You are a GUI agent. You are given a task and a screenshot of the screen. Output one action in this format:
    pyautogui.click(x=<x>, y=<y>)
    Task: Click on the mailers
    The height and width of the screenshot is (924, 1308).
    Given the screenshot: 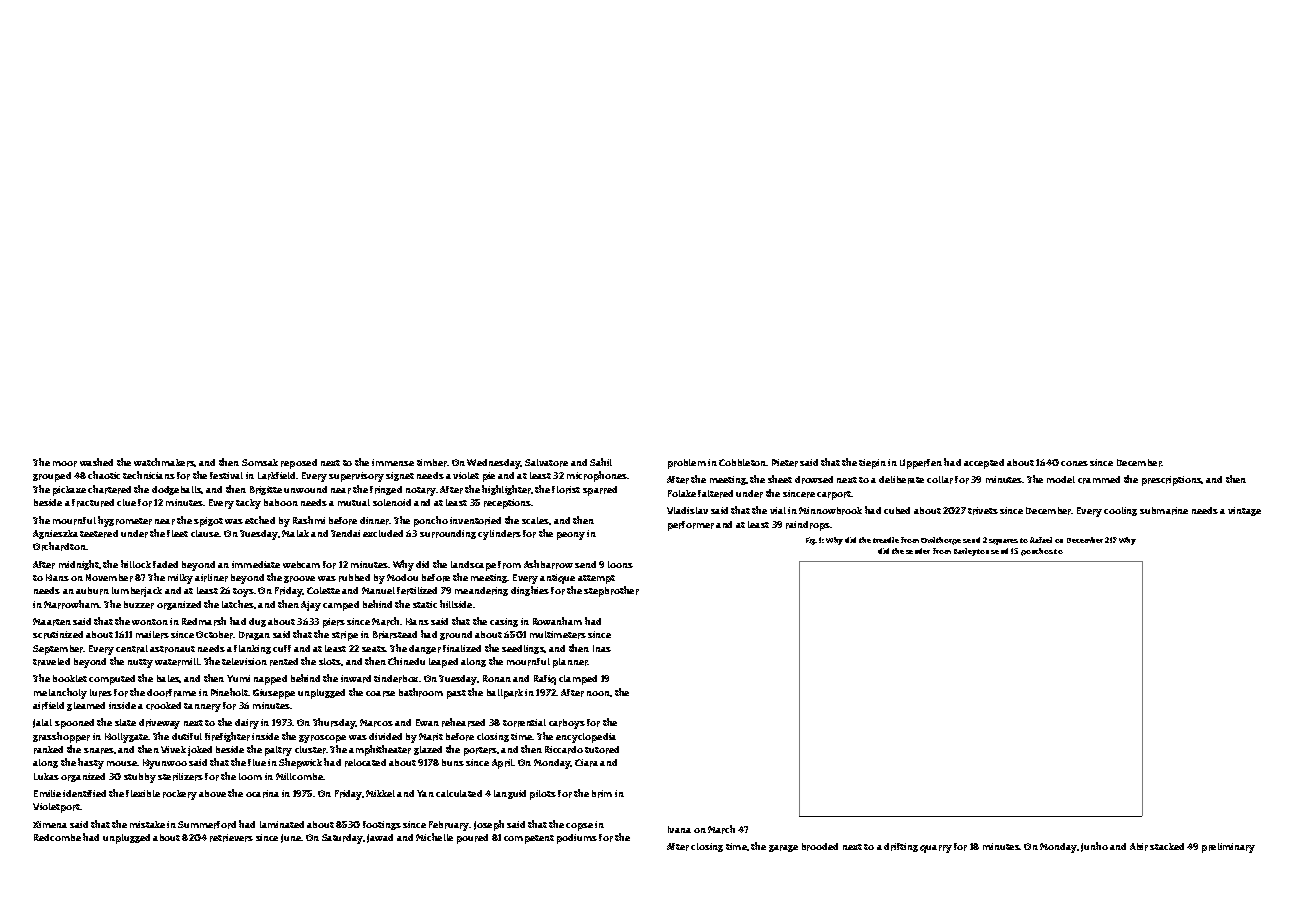 What is the action you would take?
    pyautogui.click(x=152, y=635)
